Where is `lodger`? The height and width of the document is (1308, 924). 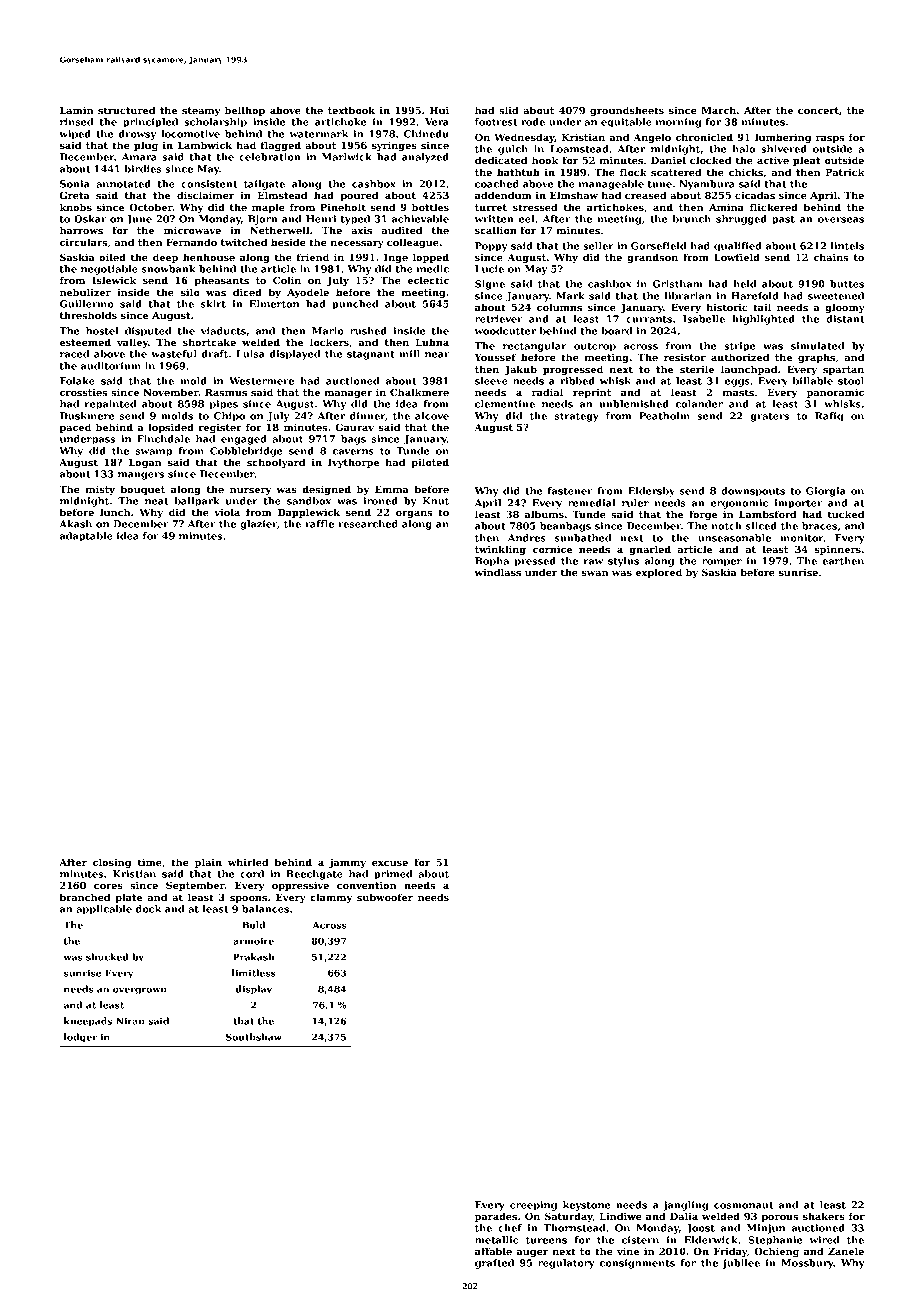
lodger is located at coordinates (80, 1038).
